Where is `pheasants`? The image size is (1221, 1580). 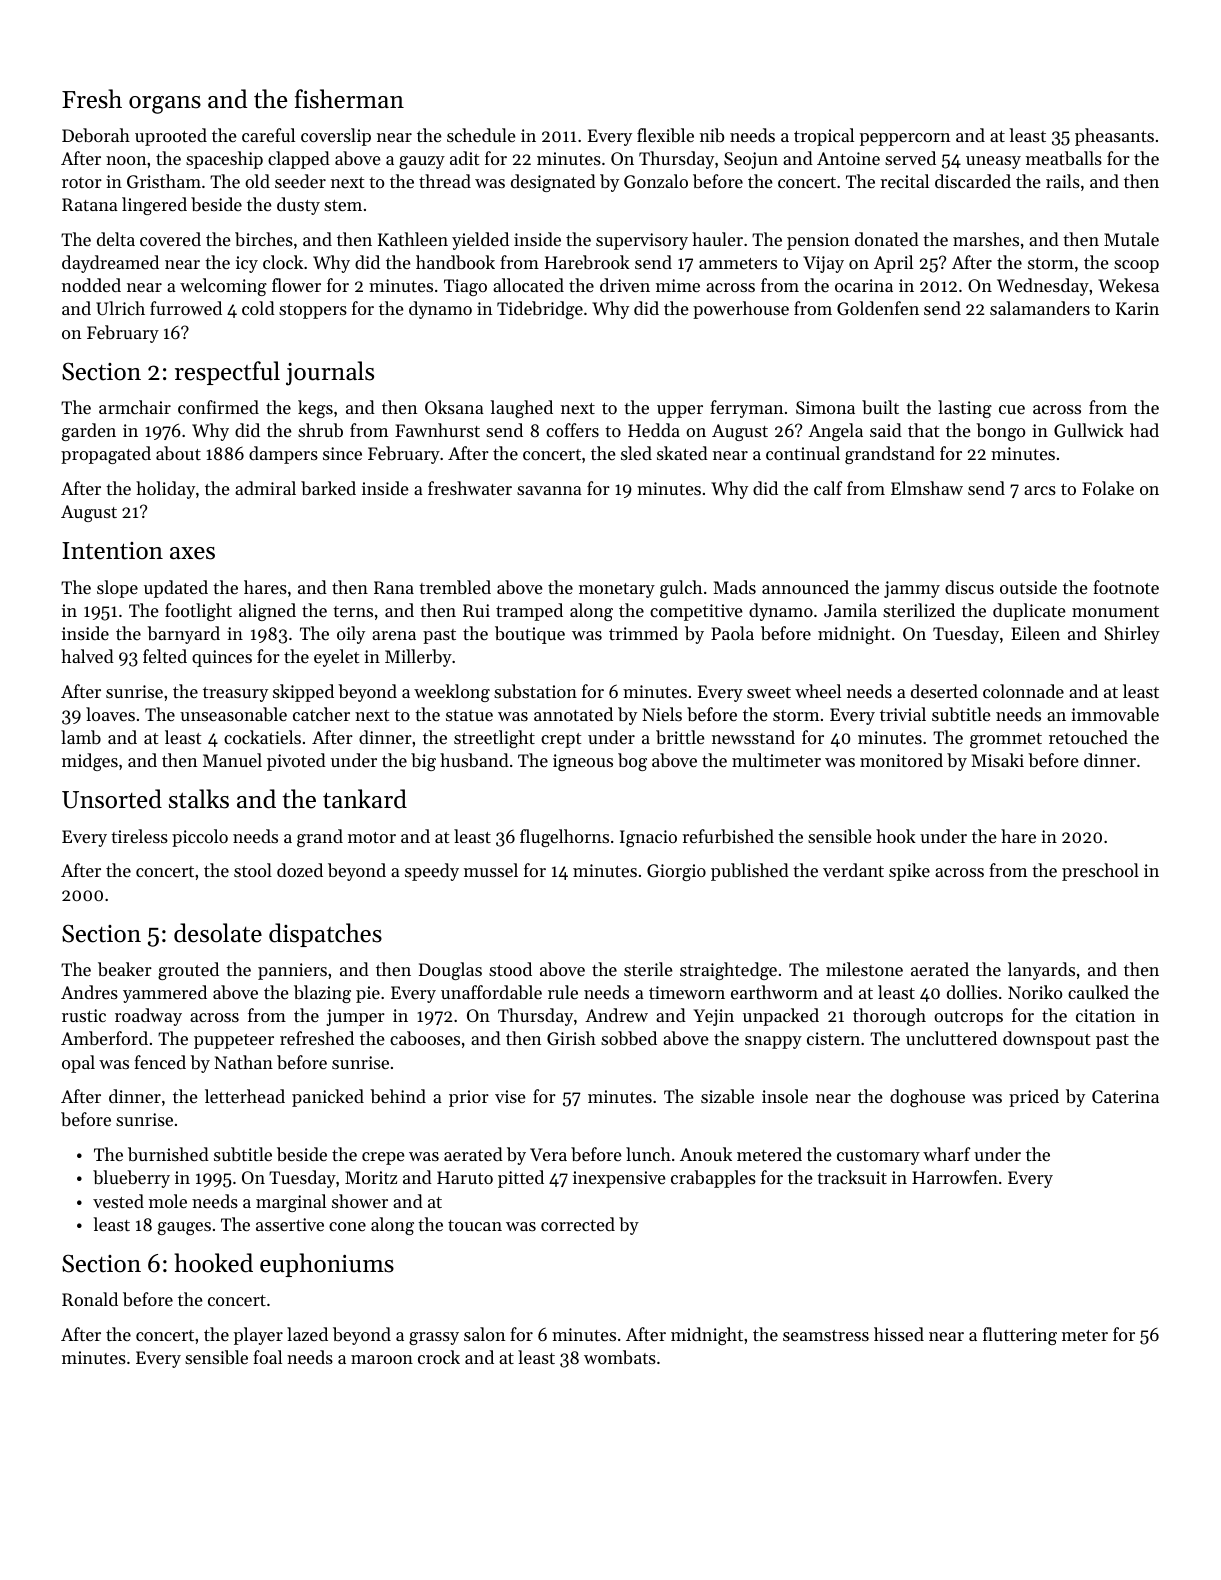 pheasants is located at coordinates (1114, 137).
